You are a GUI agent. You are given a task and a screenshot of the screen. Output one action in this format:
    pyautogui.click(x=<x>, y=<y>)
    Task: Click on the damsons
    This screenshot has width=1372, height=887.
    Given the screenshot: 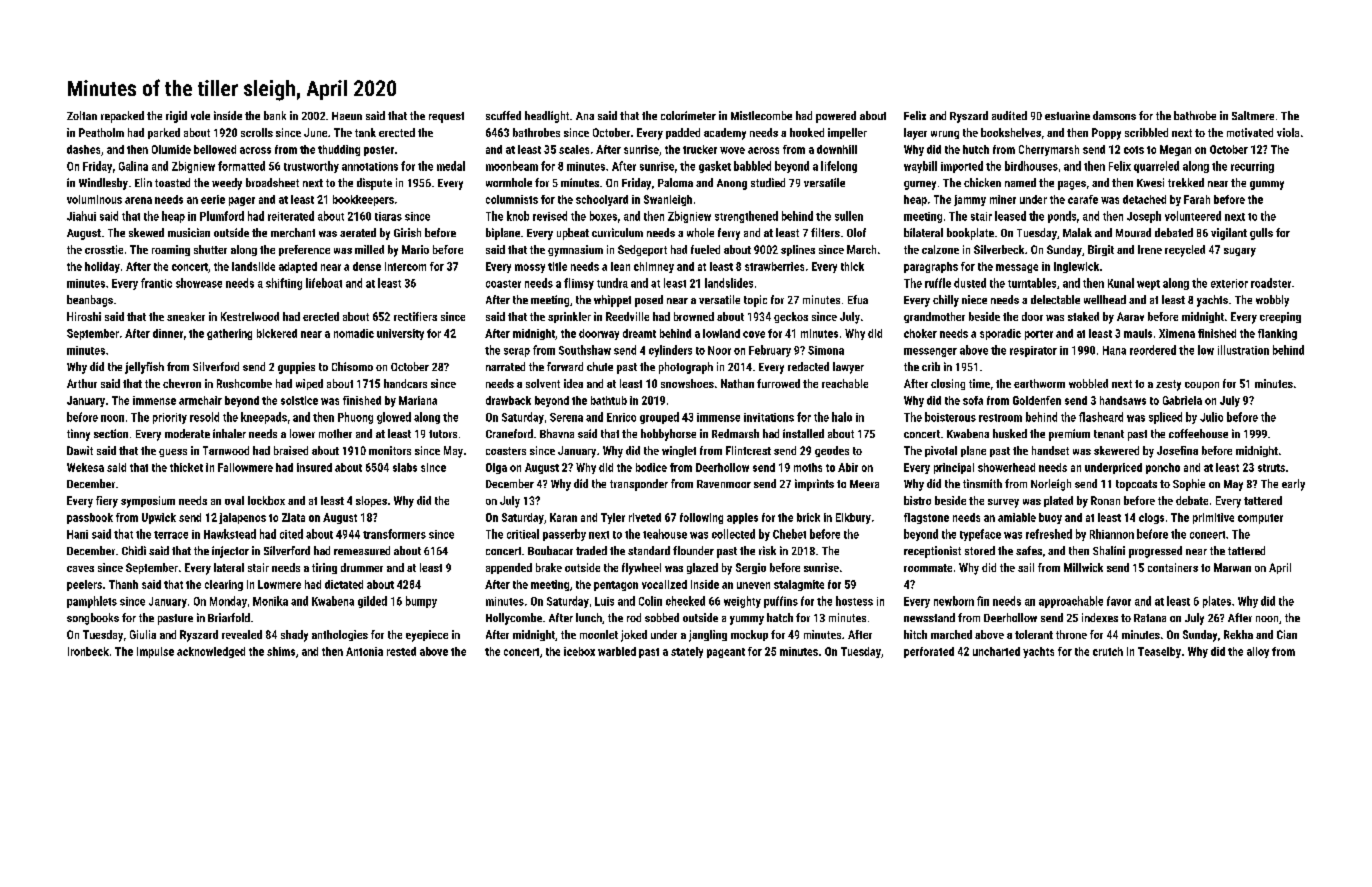 What is the action you would take?
    pyautogui.click(x=1114, y=115)
